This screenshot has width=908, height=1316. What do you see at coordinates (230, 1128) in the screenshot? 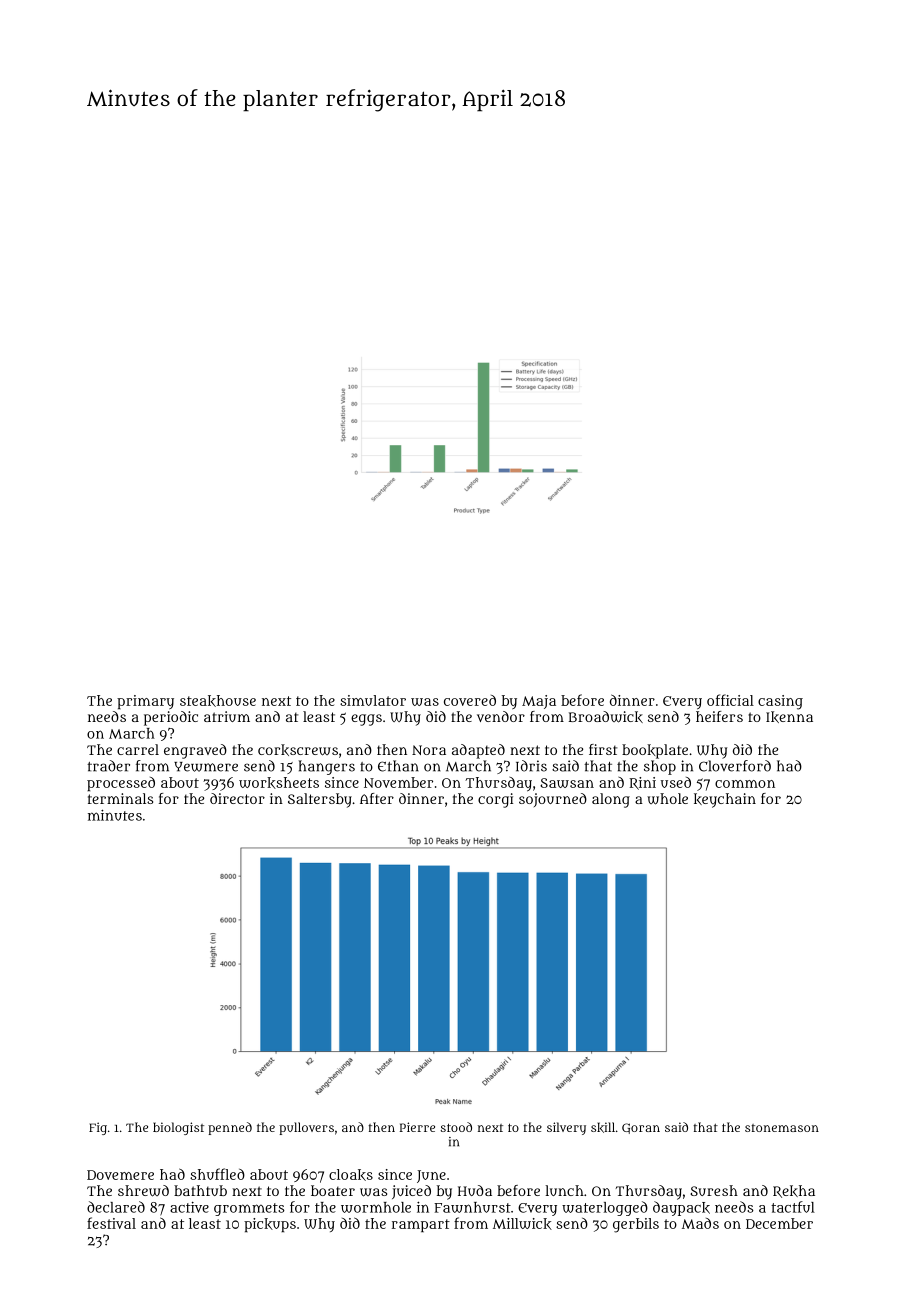
I see `penned` at bounding box center [230, 1128].
